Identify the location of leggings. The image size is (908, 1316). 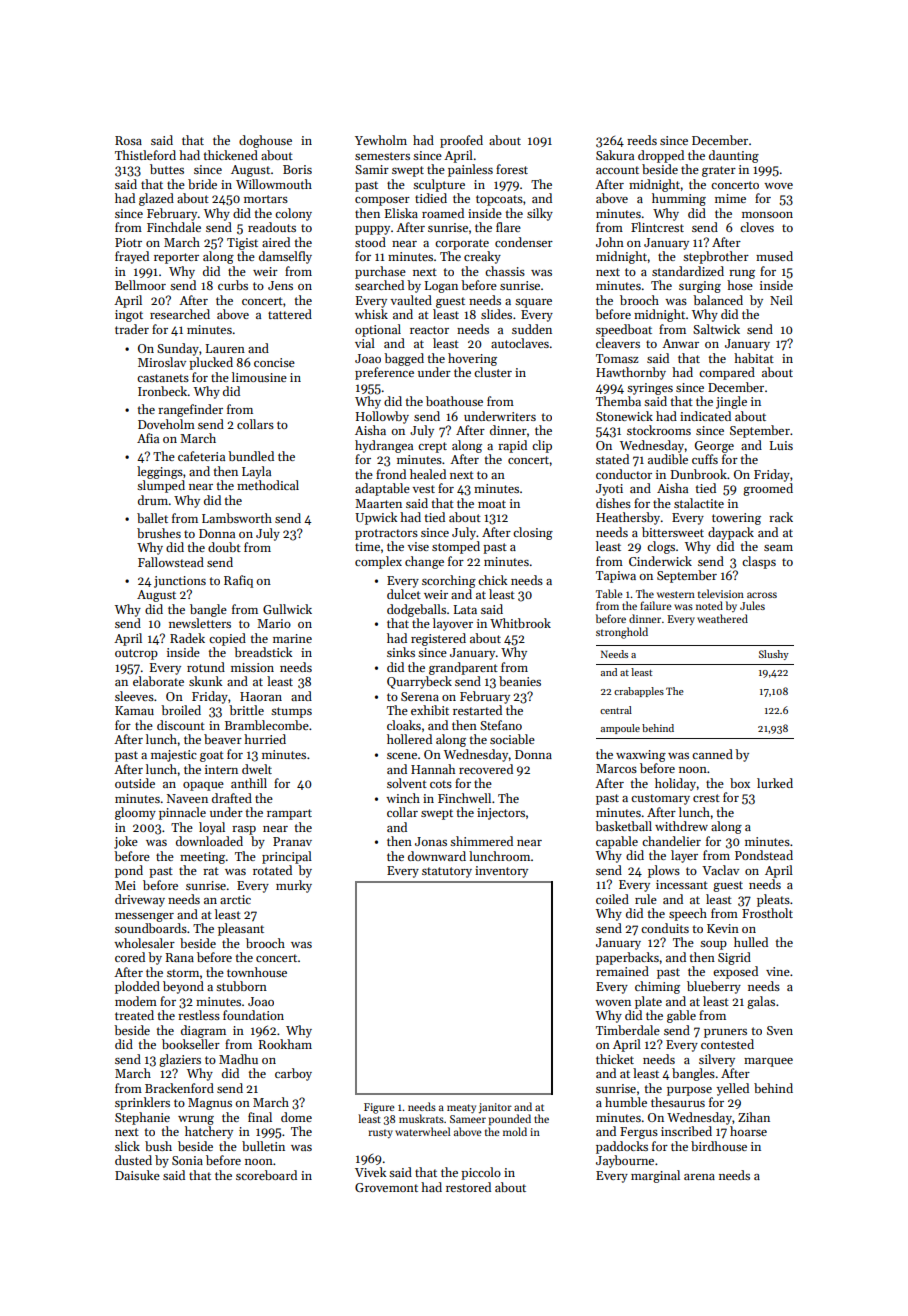
(160, 472).
